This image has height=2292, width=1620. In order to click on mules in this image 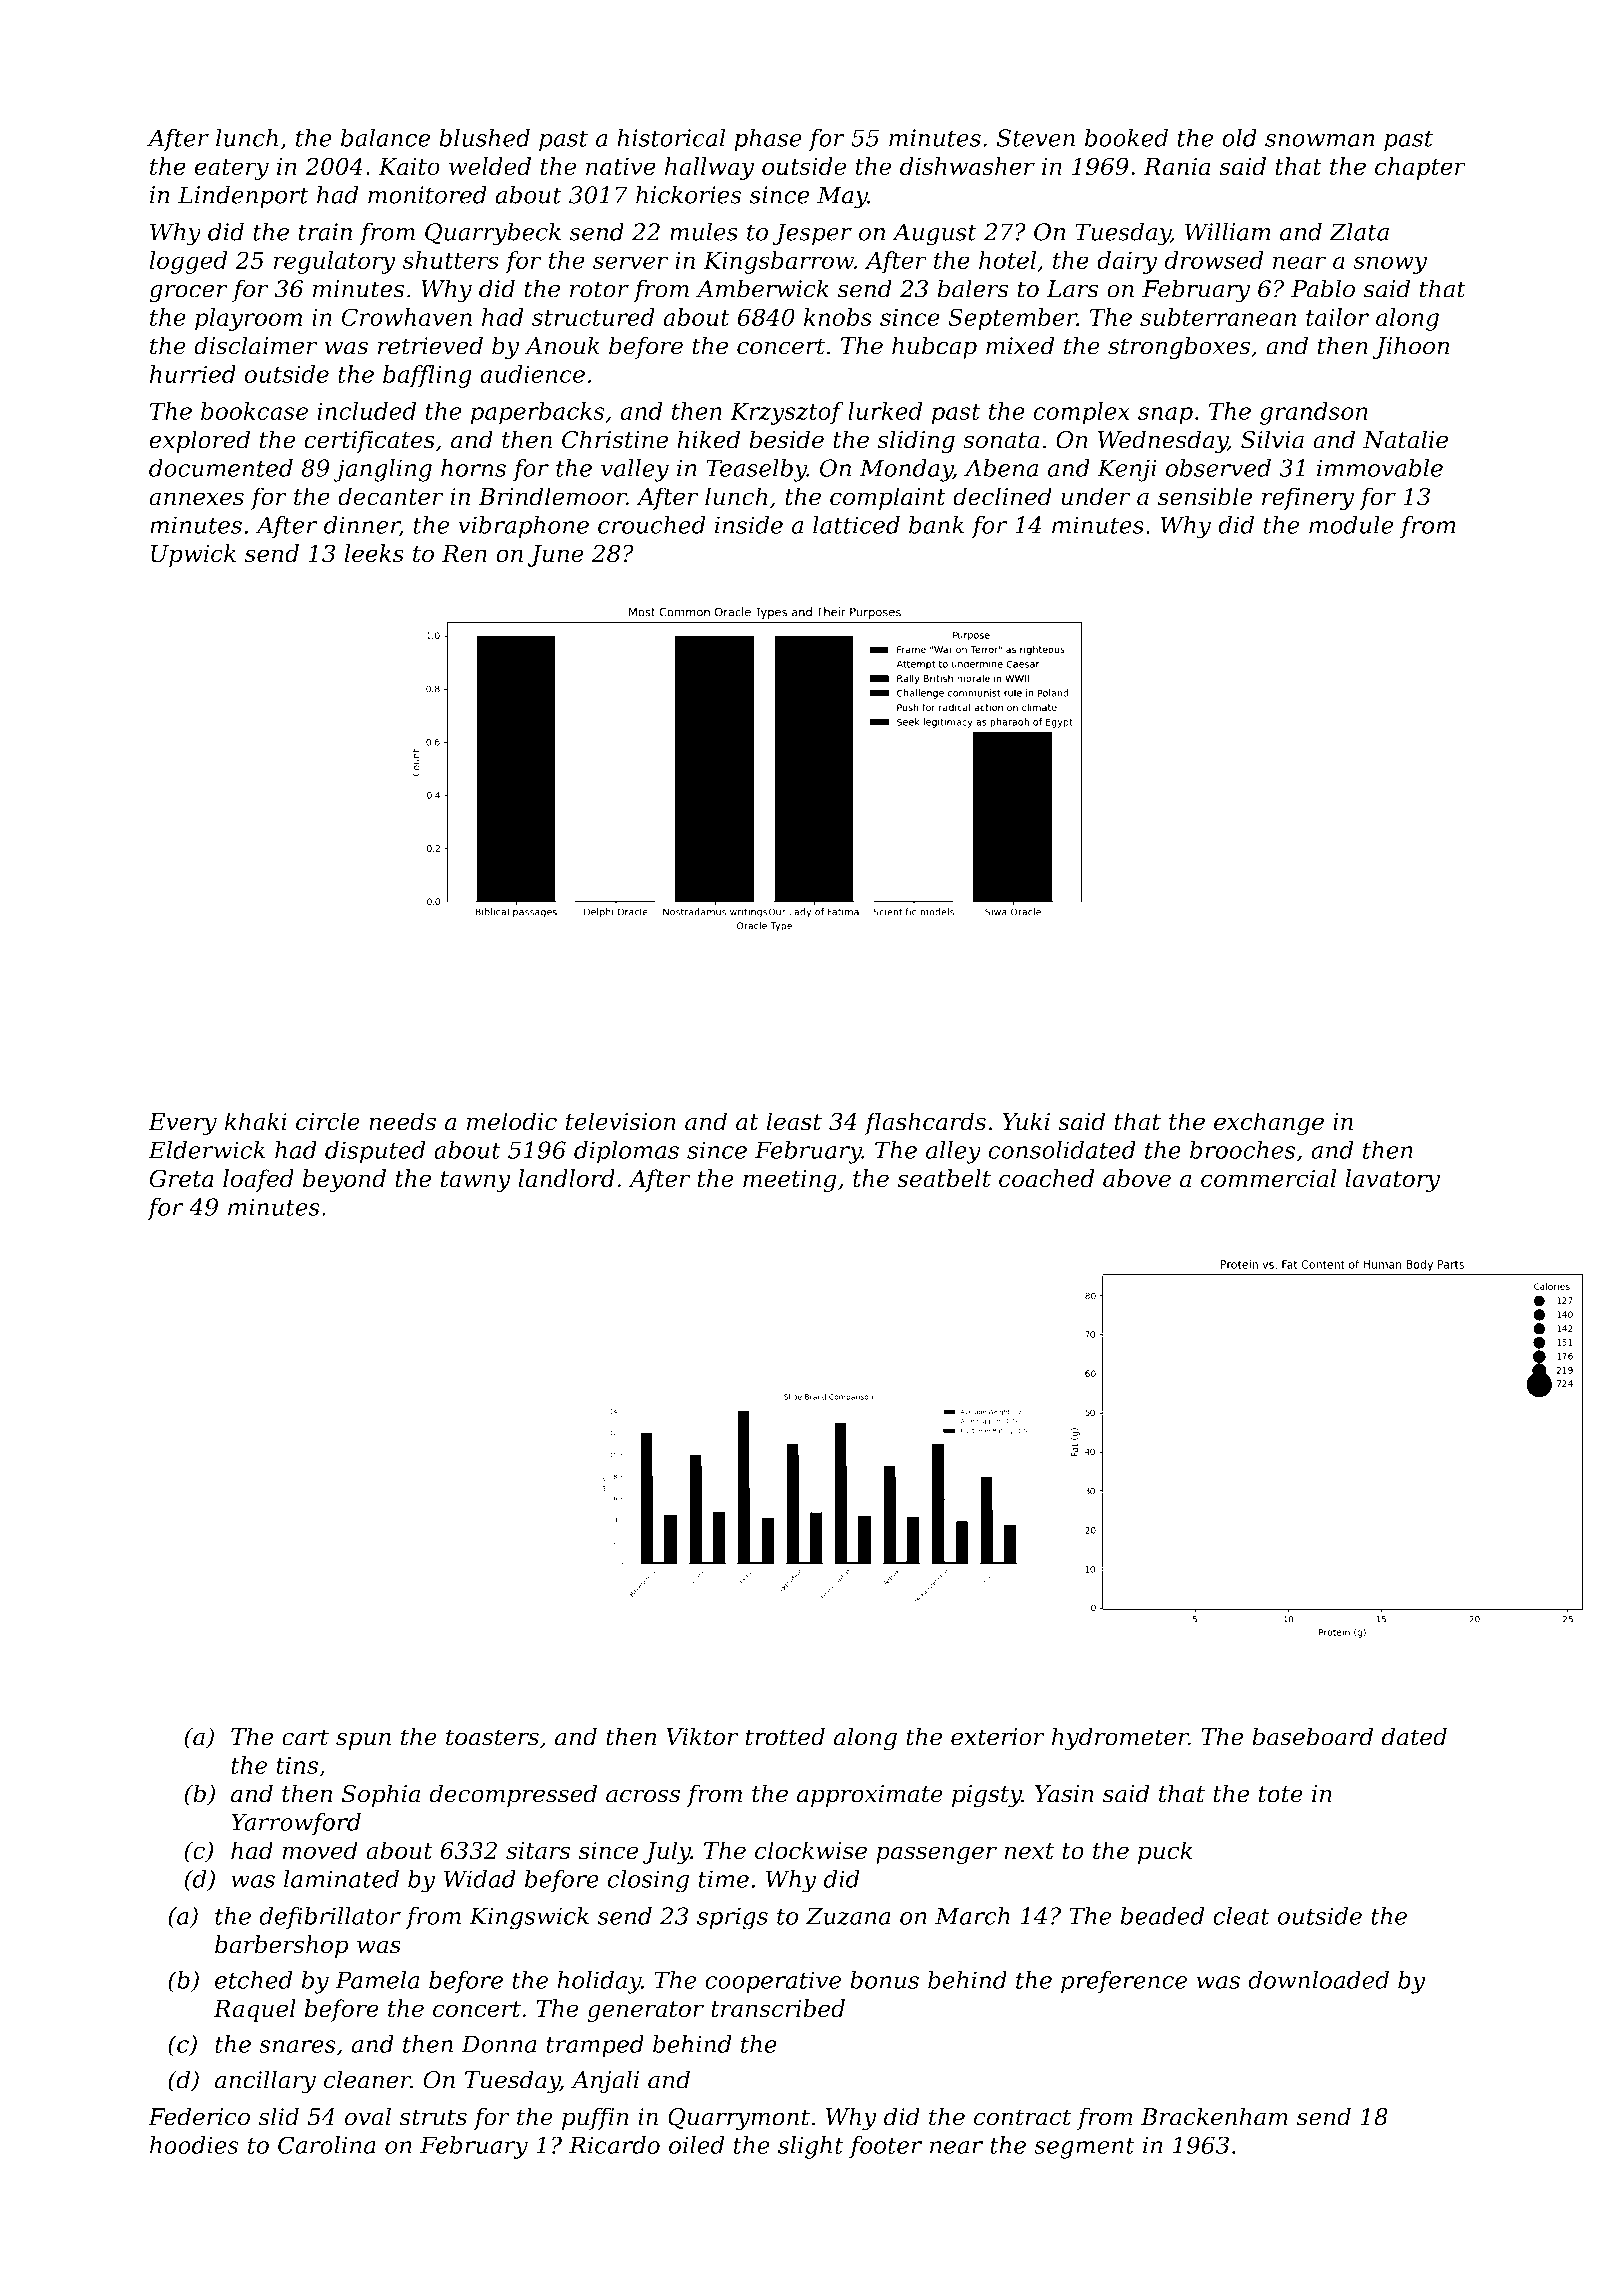, I will do `click(704, 231)`.
